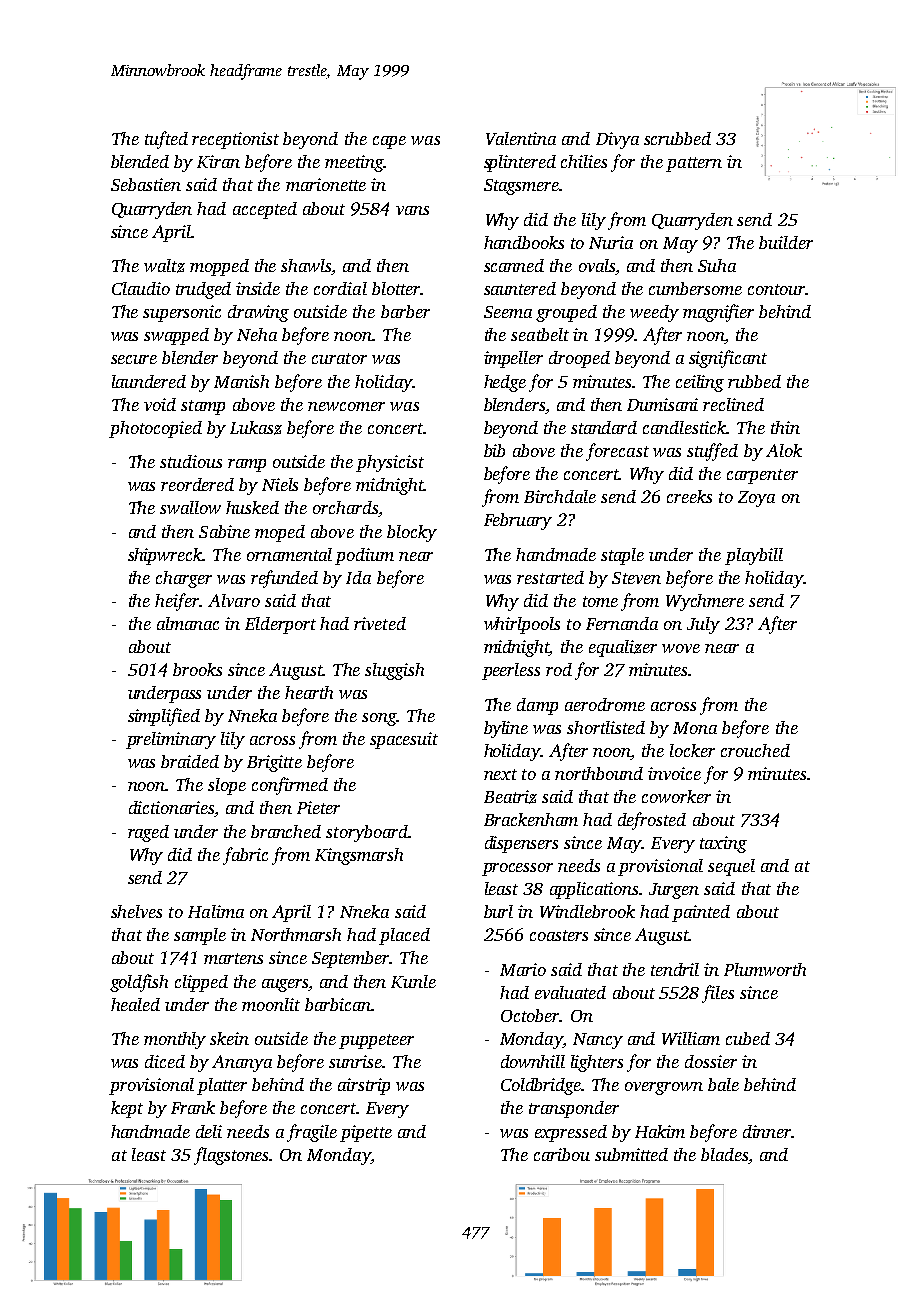 The height and width of the page is (1311, 924). What do you see at coordinates (366, 1133) in the page?
I see `pipette` at bounding box center [366, 1133].
